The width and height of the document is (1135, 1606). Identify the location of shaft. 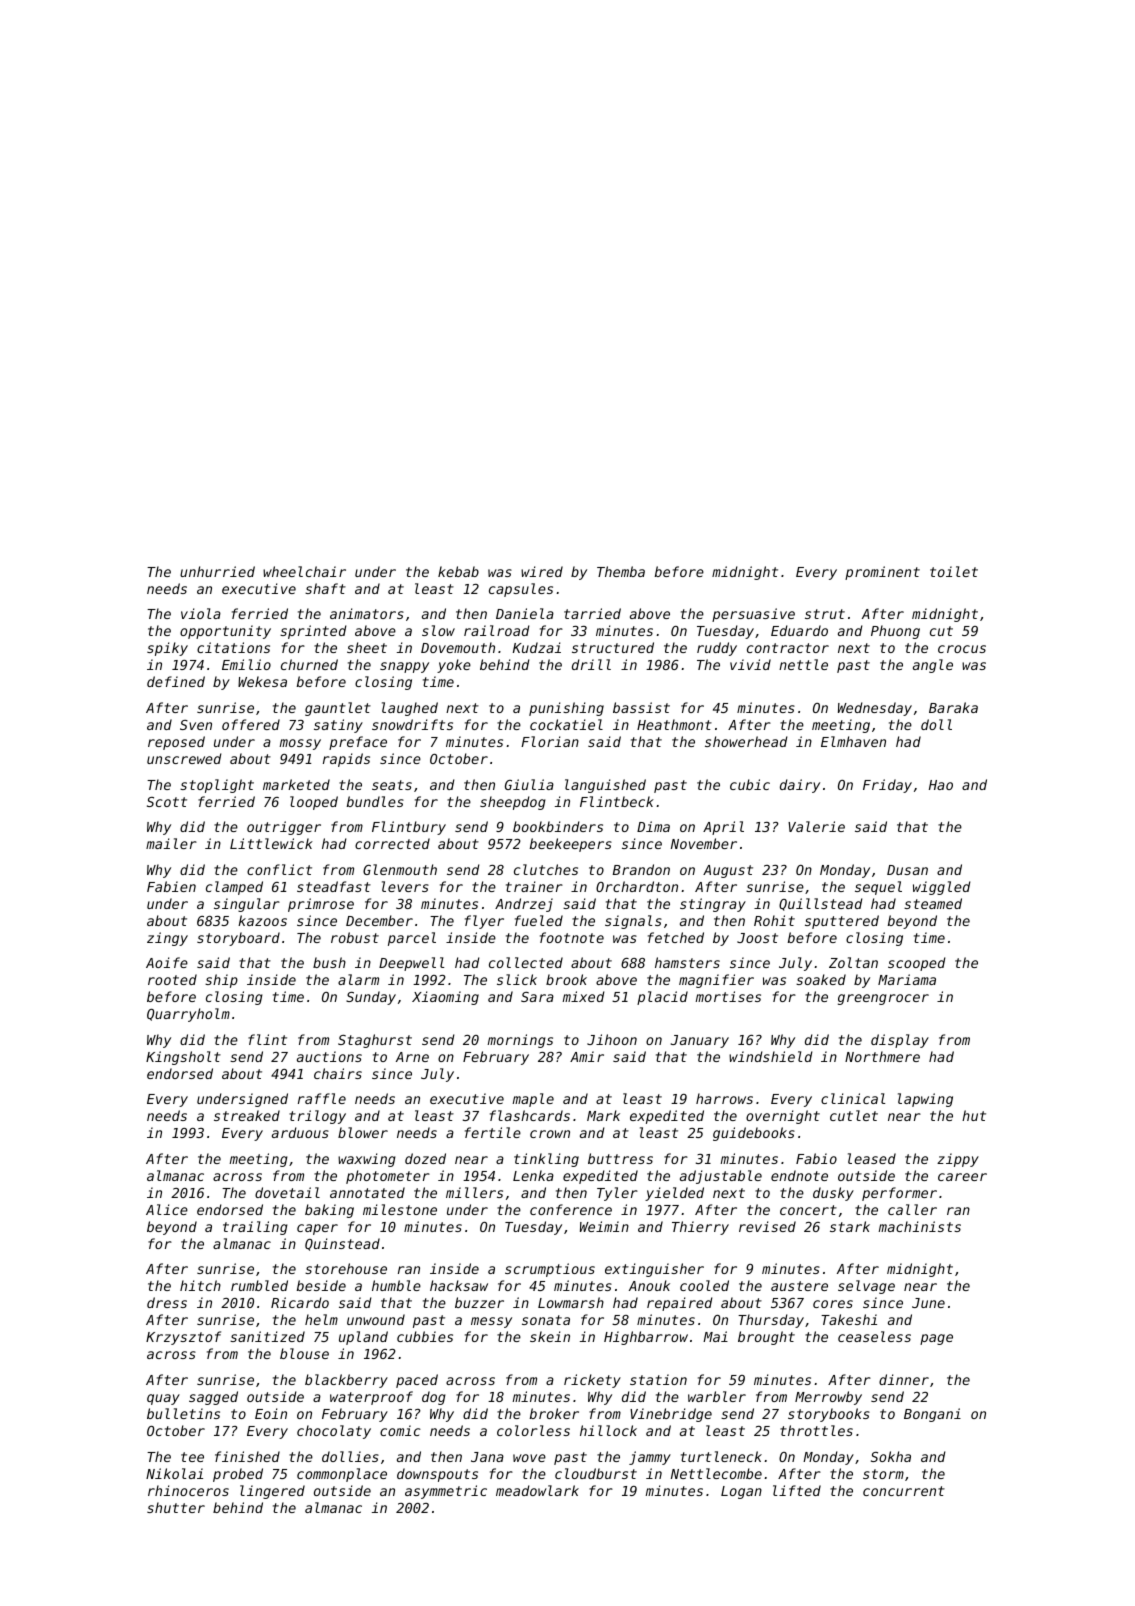
(325, 588).
